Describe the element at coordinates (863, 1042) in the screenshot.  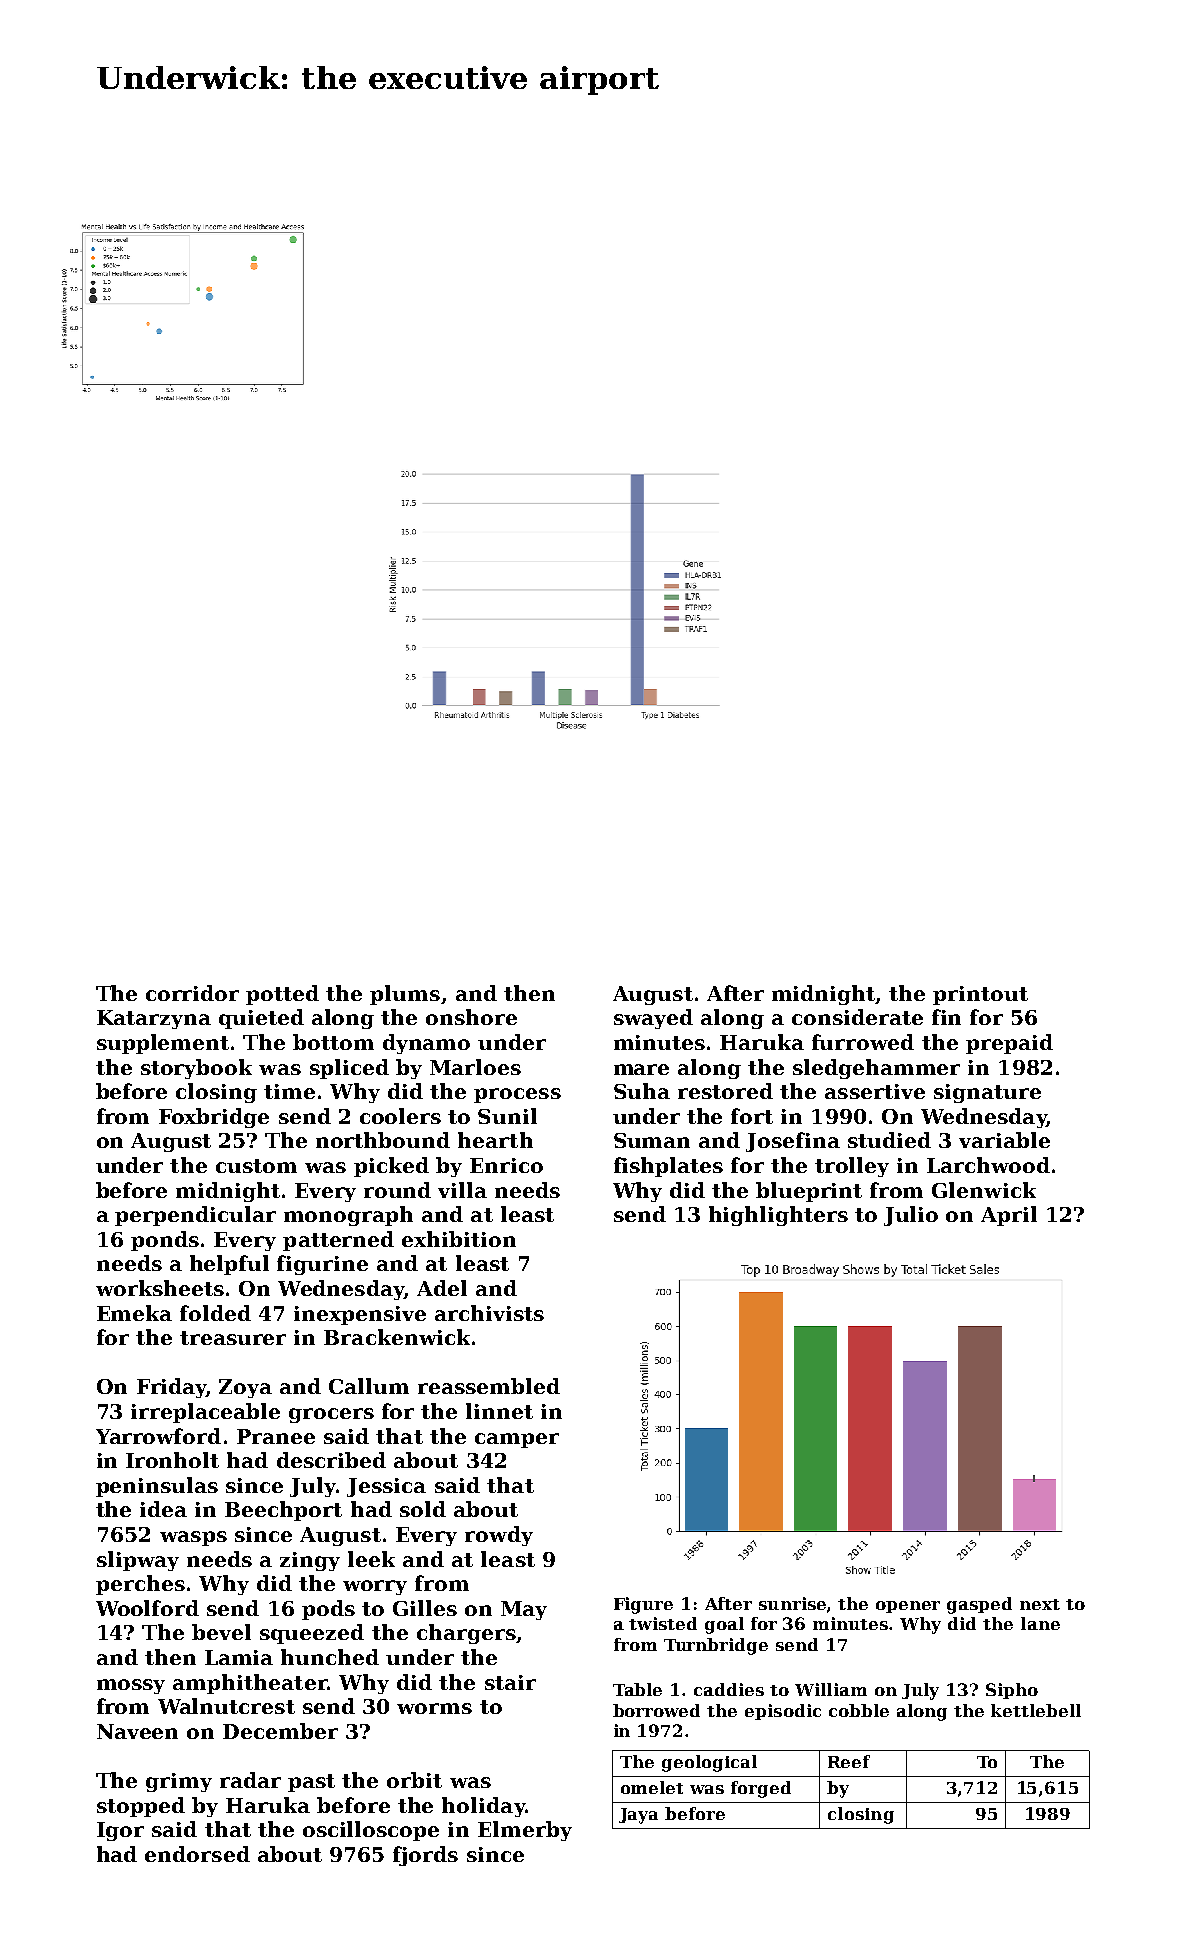
I see `furrowed` at that location.
